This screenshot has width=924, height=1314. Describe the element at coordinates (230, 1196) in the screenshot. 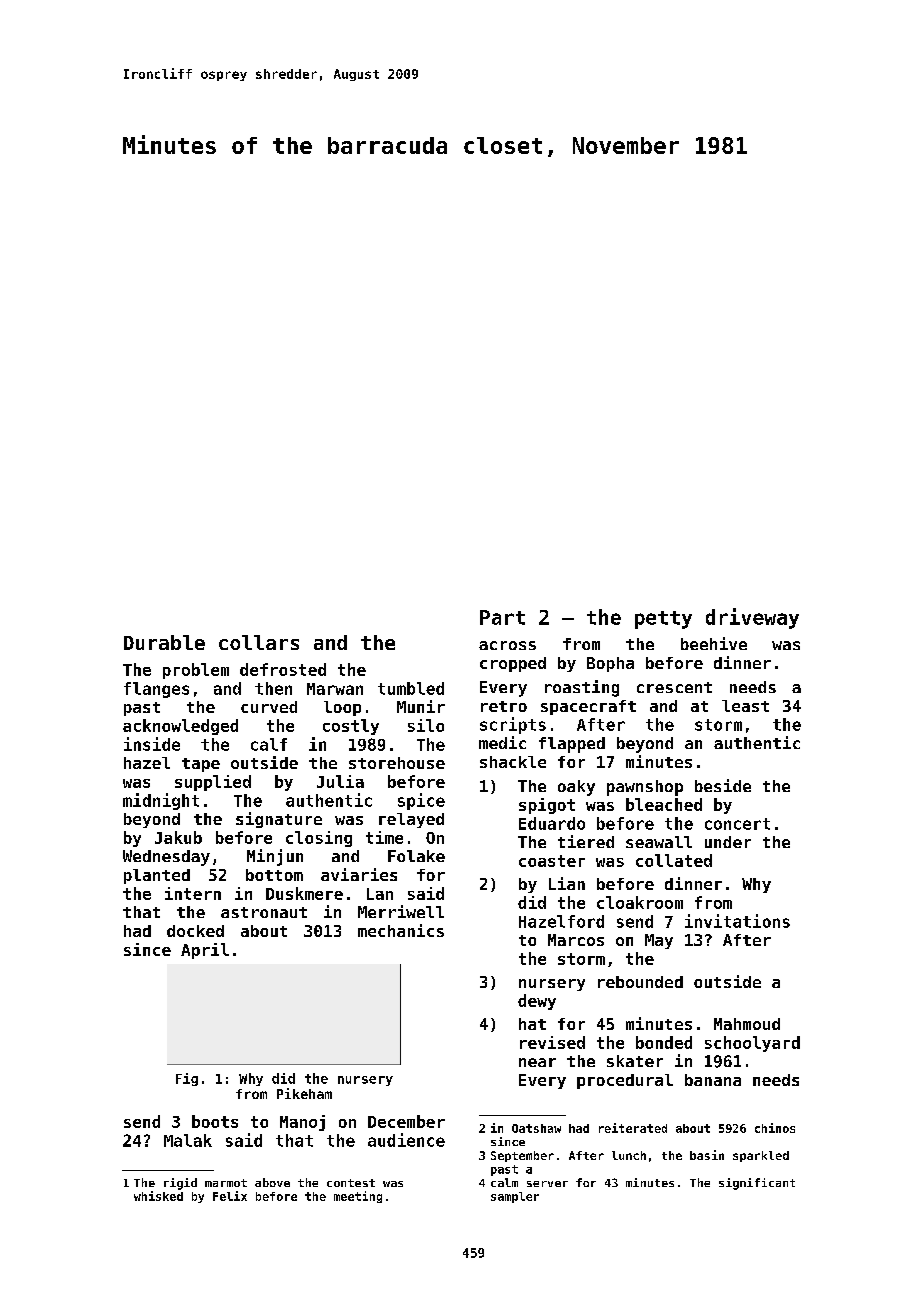

I see `Felix` at that location.
